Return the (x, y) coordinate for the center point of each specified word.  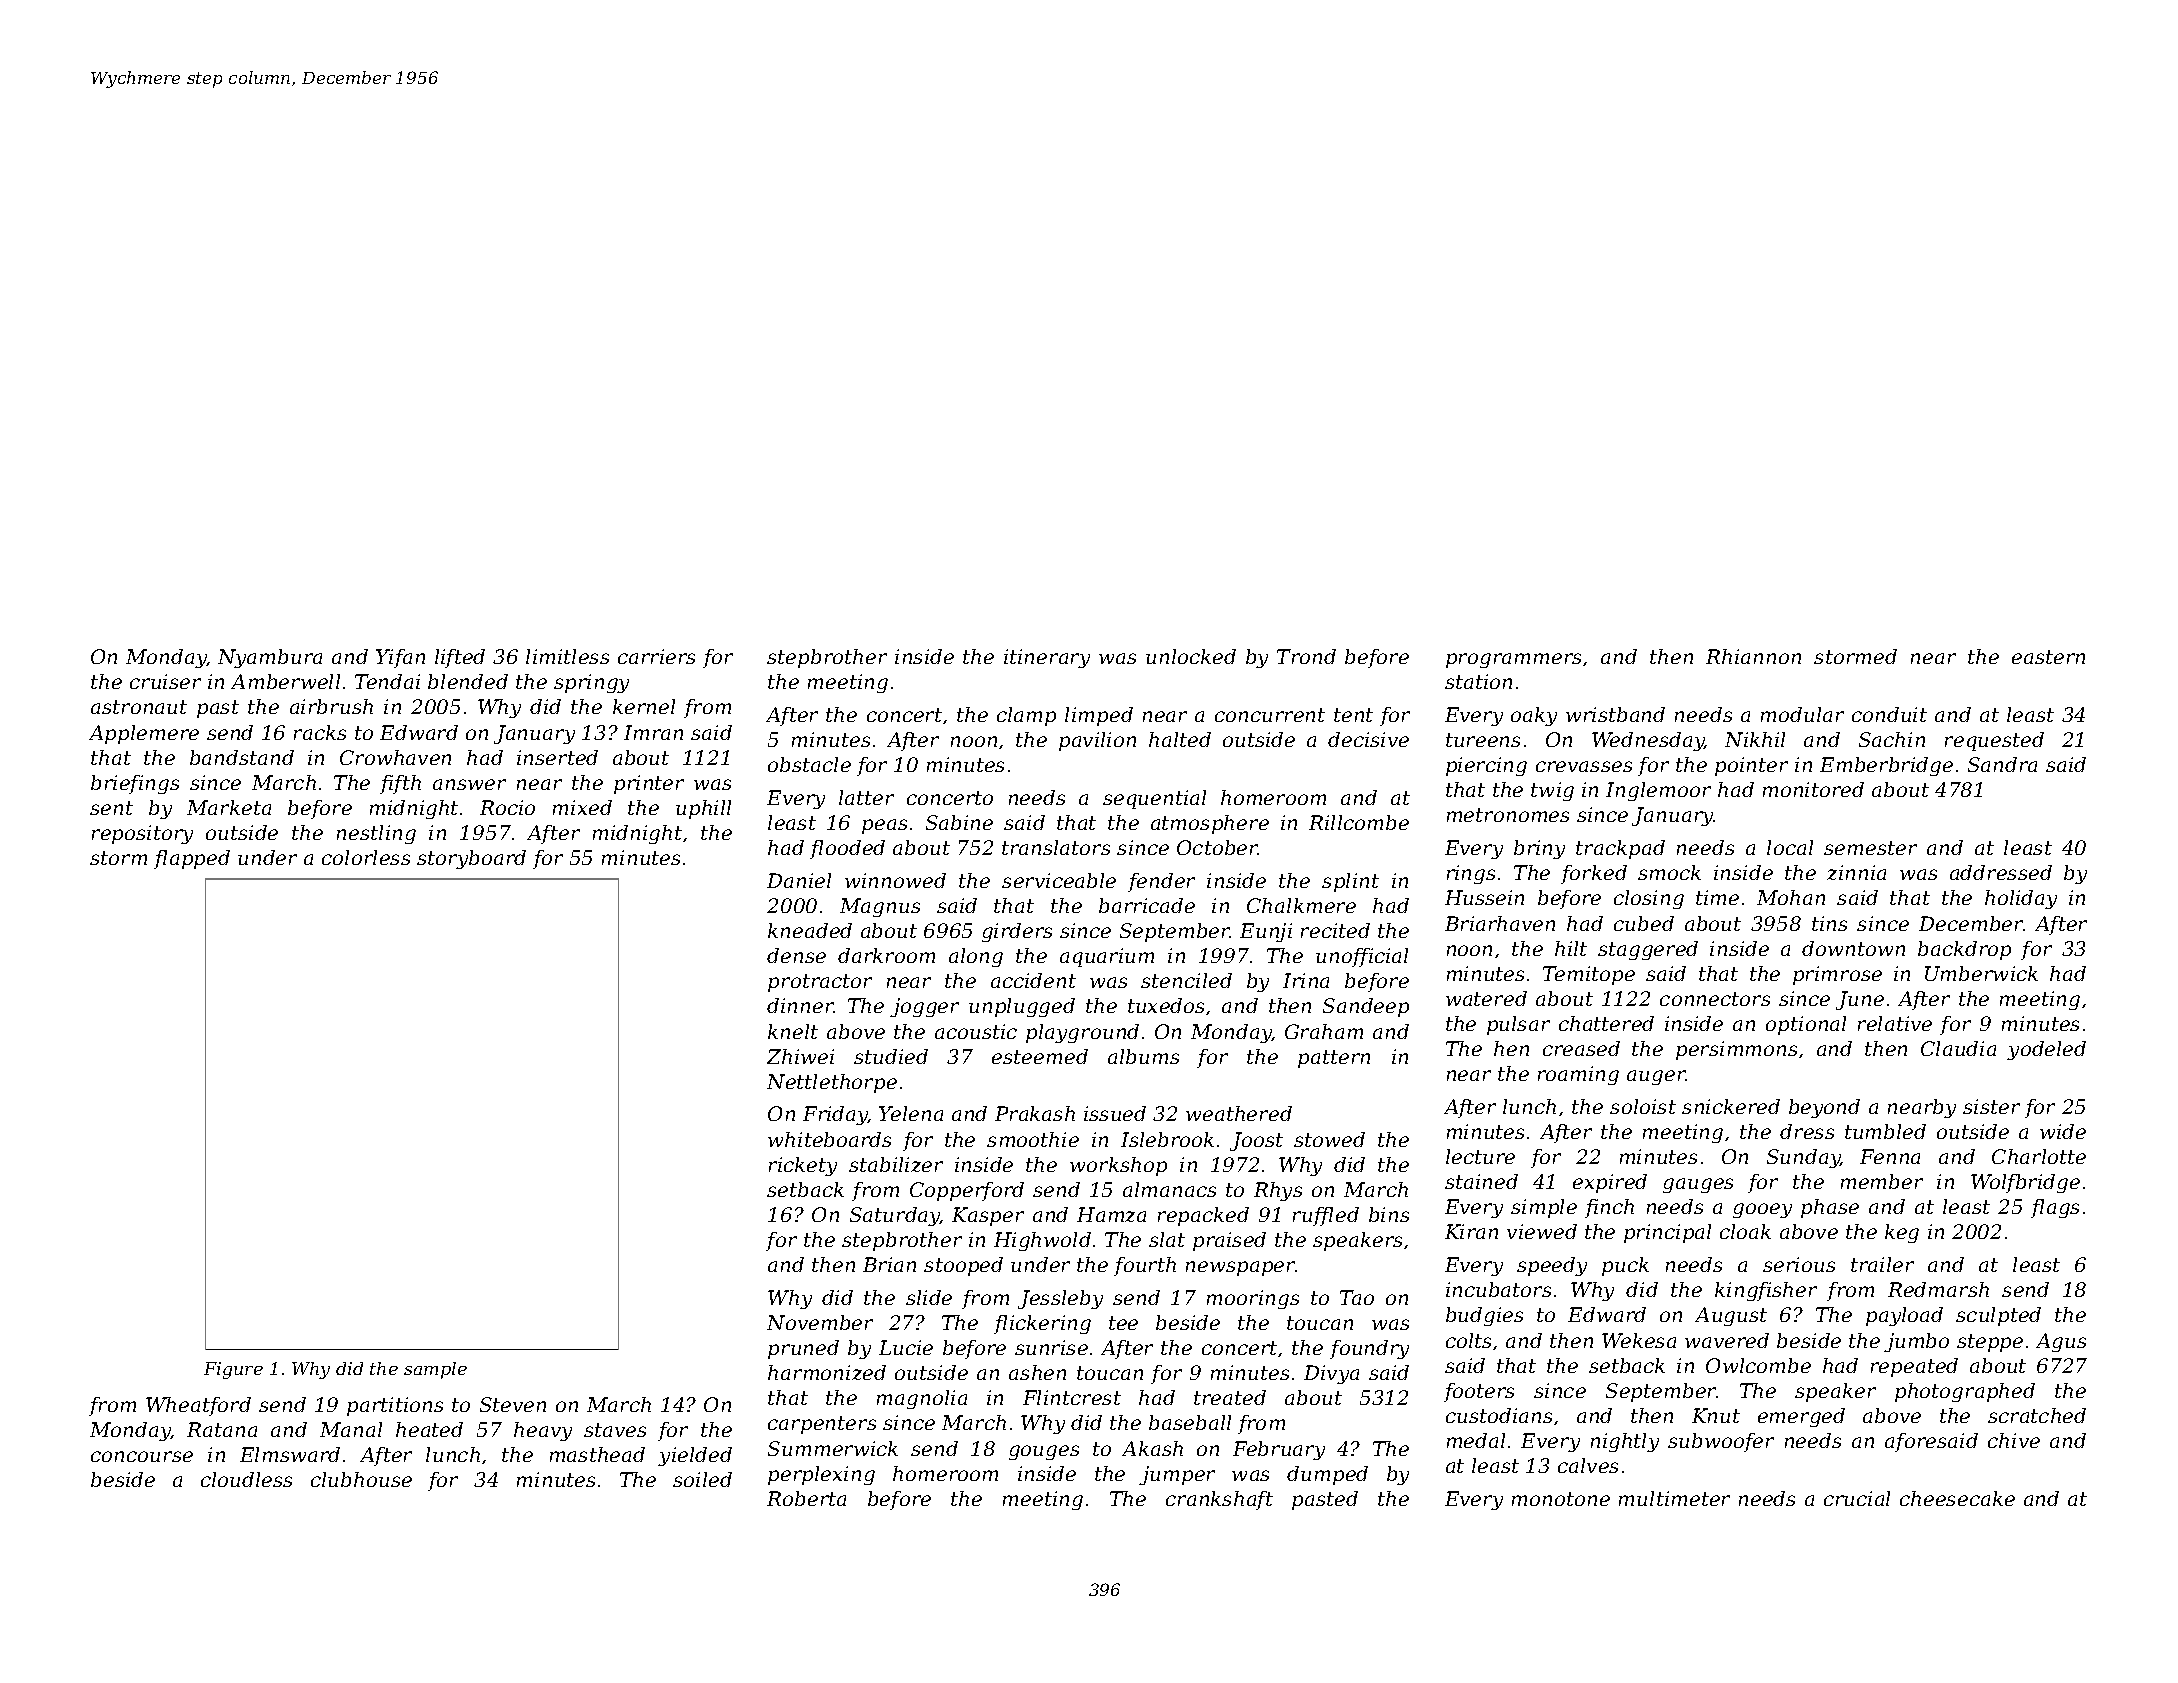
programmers (1513, 660)
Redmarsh (1938, 1289)
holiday (2021, 899)
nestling (376, 834)
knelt (793, 1031)
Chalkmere (1301, 905)
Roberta (806, 1498)
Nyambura (270, 658)
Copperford (967, 1191)
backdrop (1964, 950)
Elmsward (290, 1454)
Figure (233, 1370)
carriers (656, 656)
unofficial (1362, 957)
